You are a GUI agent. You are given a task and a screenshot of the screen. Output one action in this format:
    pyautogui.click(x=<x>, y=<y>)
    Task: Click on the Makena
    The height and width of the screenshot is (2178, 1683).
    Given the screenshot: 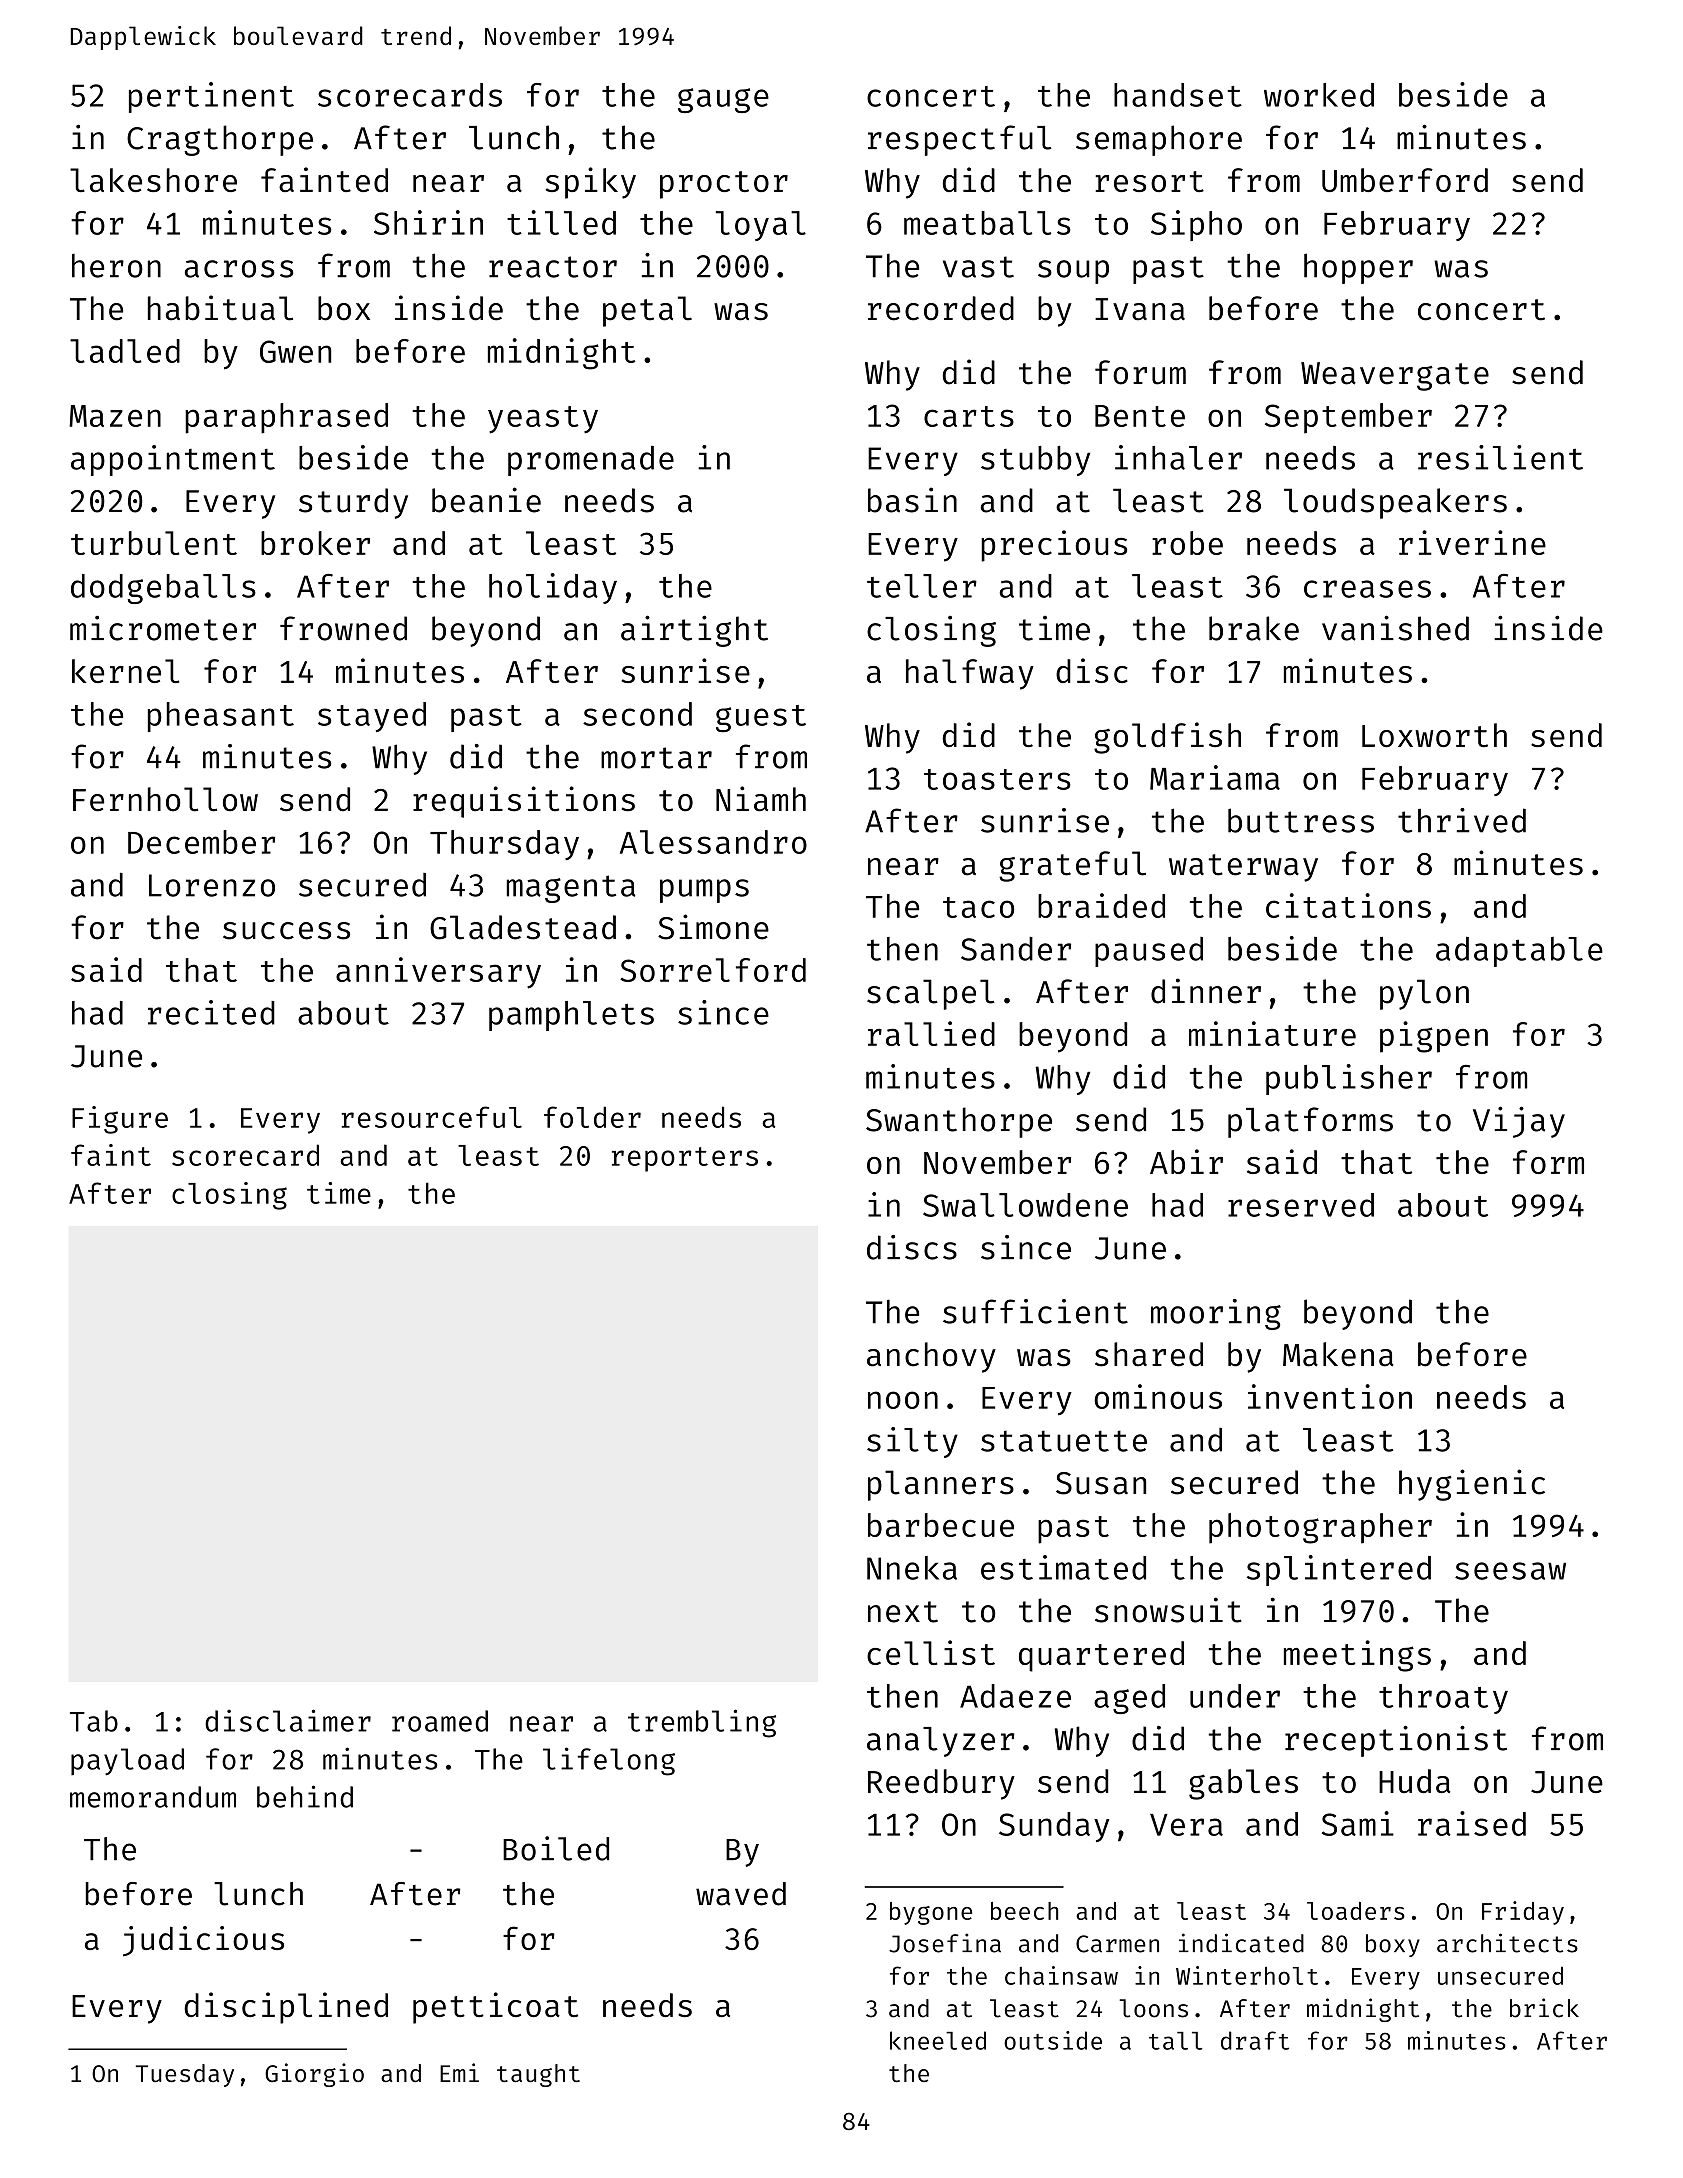 What is the action you would take?
    pyautogui.click(x=1338, y=1354)
